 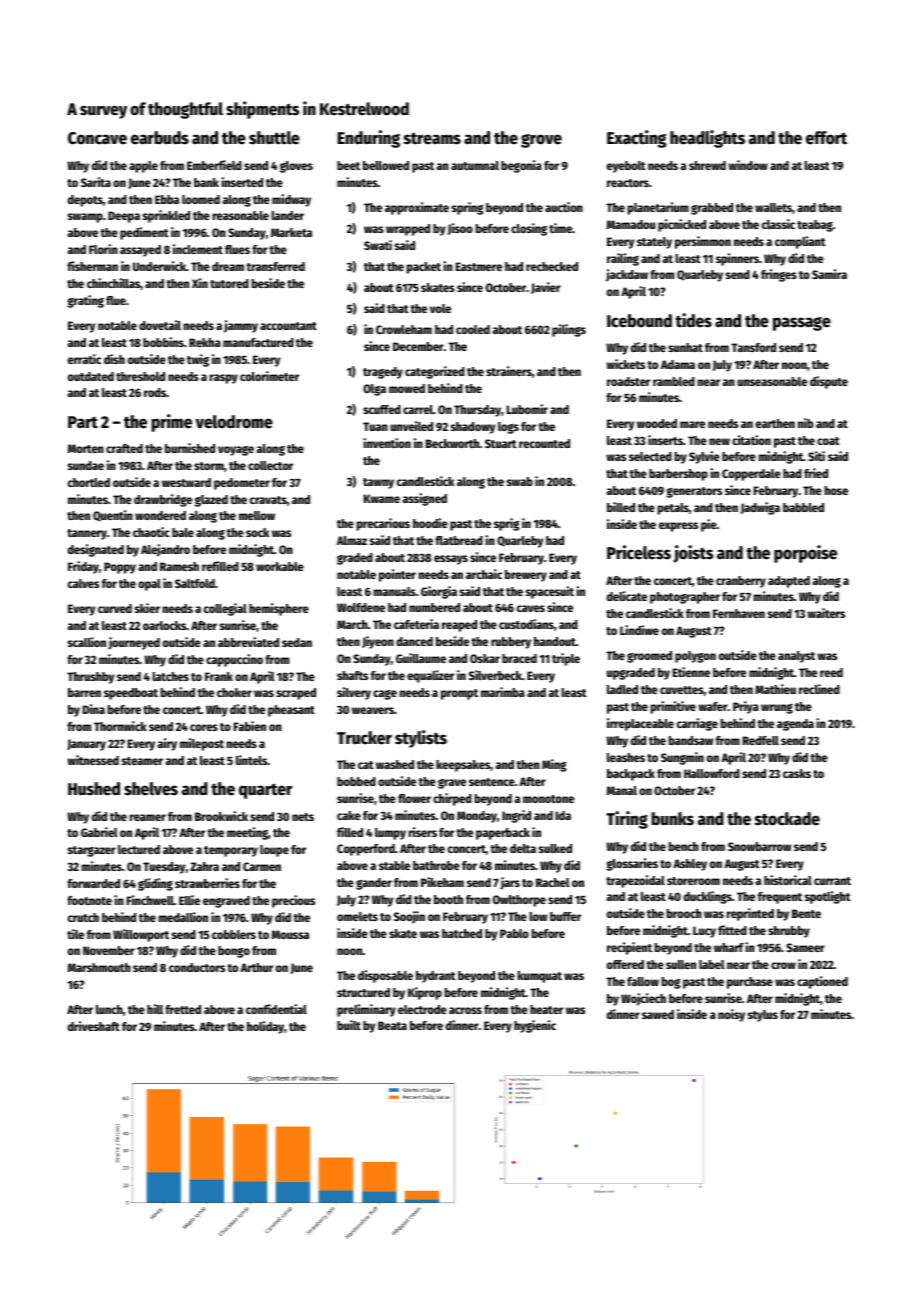 What do you see at coordinates (763, 1016) in the screenshot?
I see `stylus` at bounding box center [763, 1016].
